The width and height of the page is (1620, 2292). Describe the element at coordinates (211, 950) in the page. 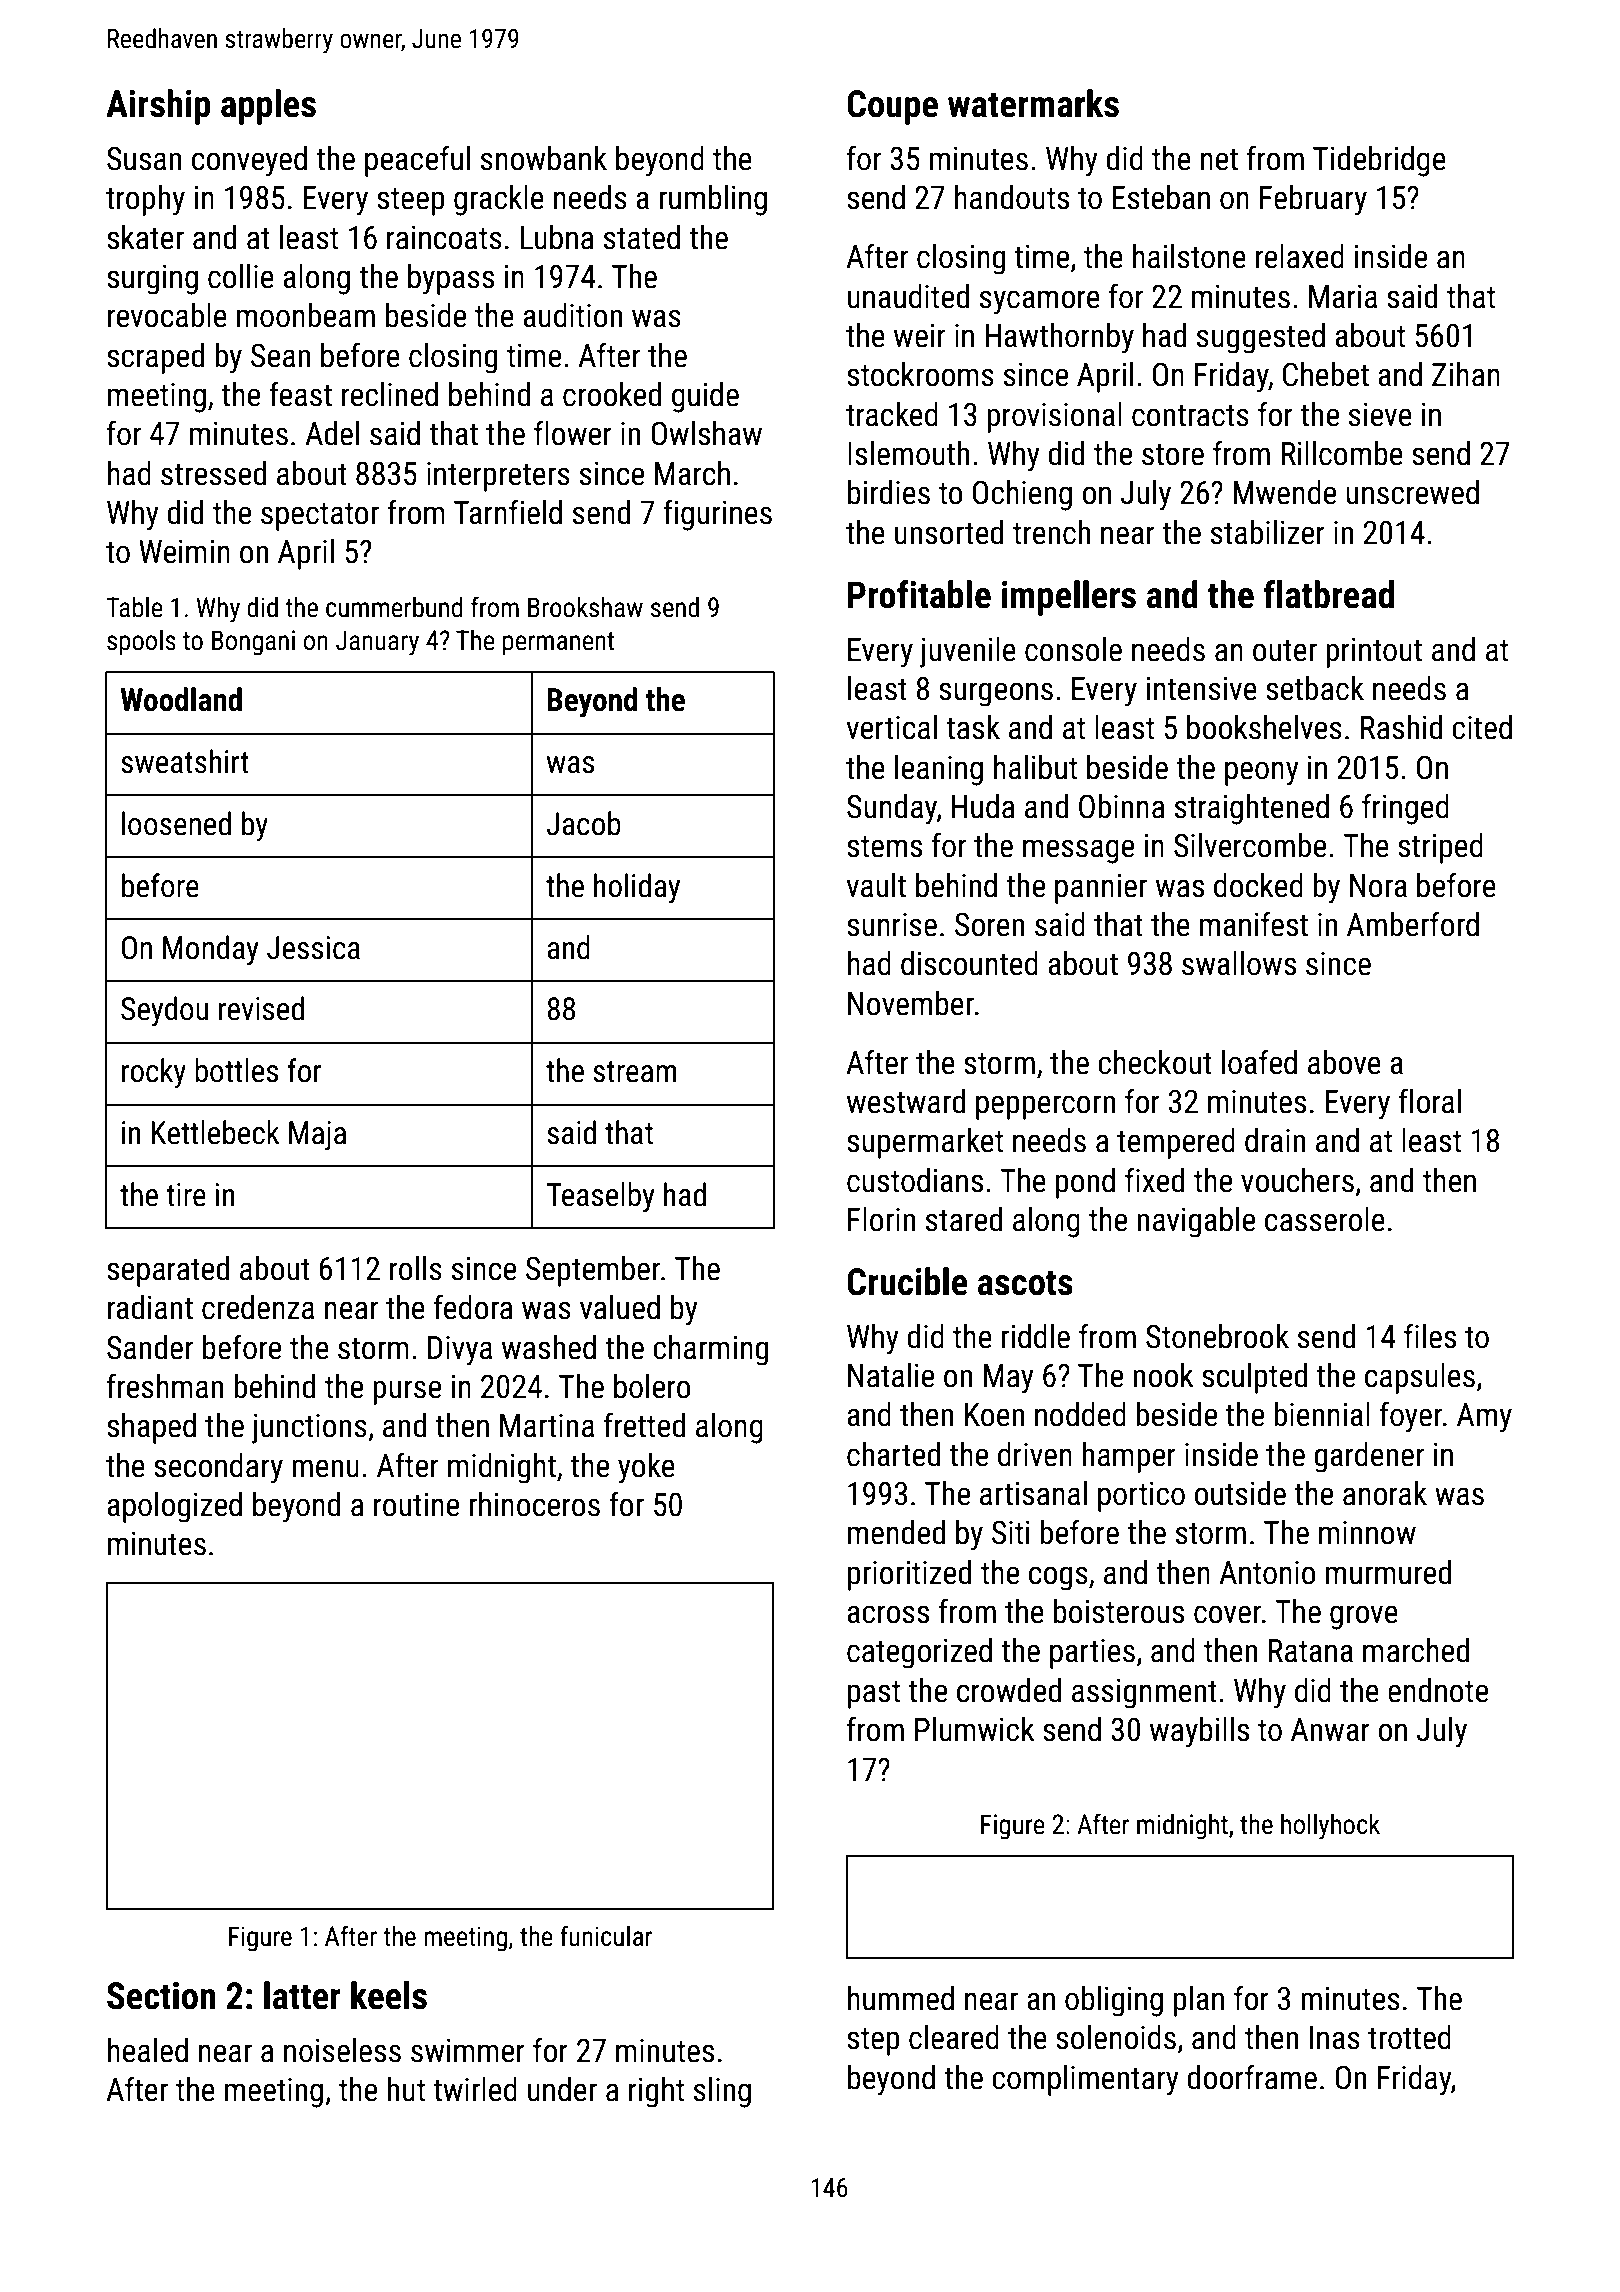

I see `Monday` at that location.
